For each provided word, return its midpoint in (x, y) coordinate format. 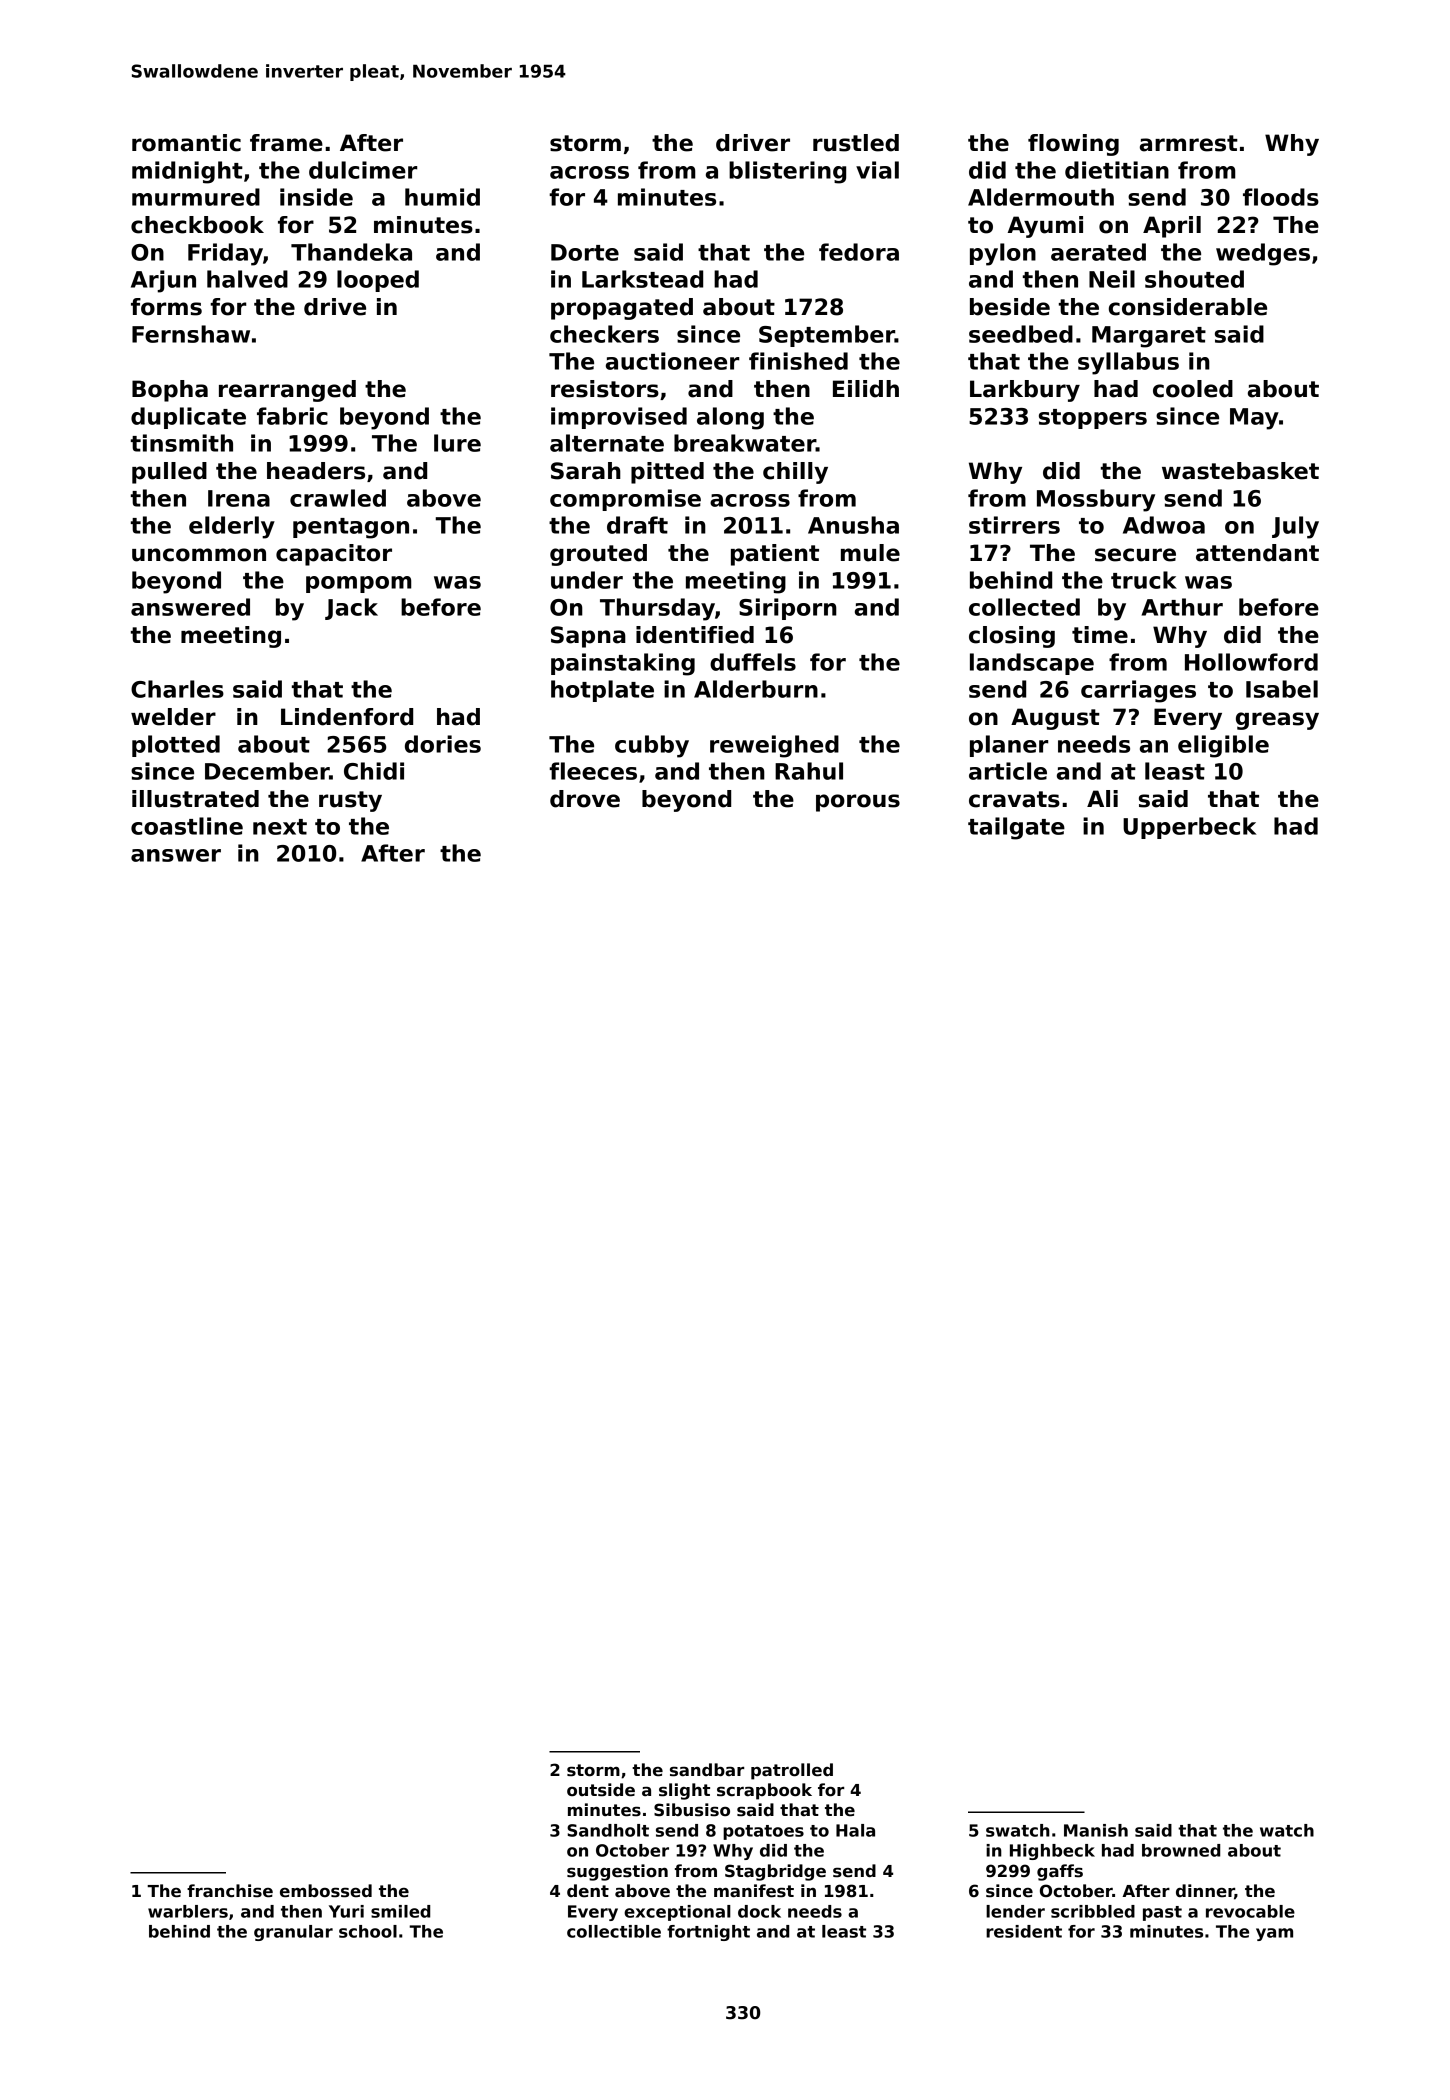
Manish (1096, 1830)
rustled (856, 143)
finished (798, 361)
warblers (188, 1911)
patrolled (792, 1771)
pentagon (351, 528)
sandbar (707, 1770)
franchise (230, 1891)
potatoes (763, 1832)
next (280, 827)
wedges (1263, 254)
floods (1281, 197)
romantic (186, 143)
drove (585, 799)
